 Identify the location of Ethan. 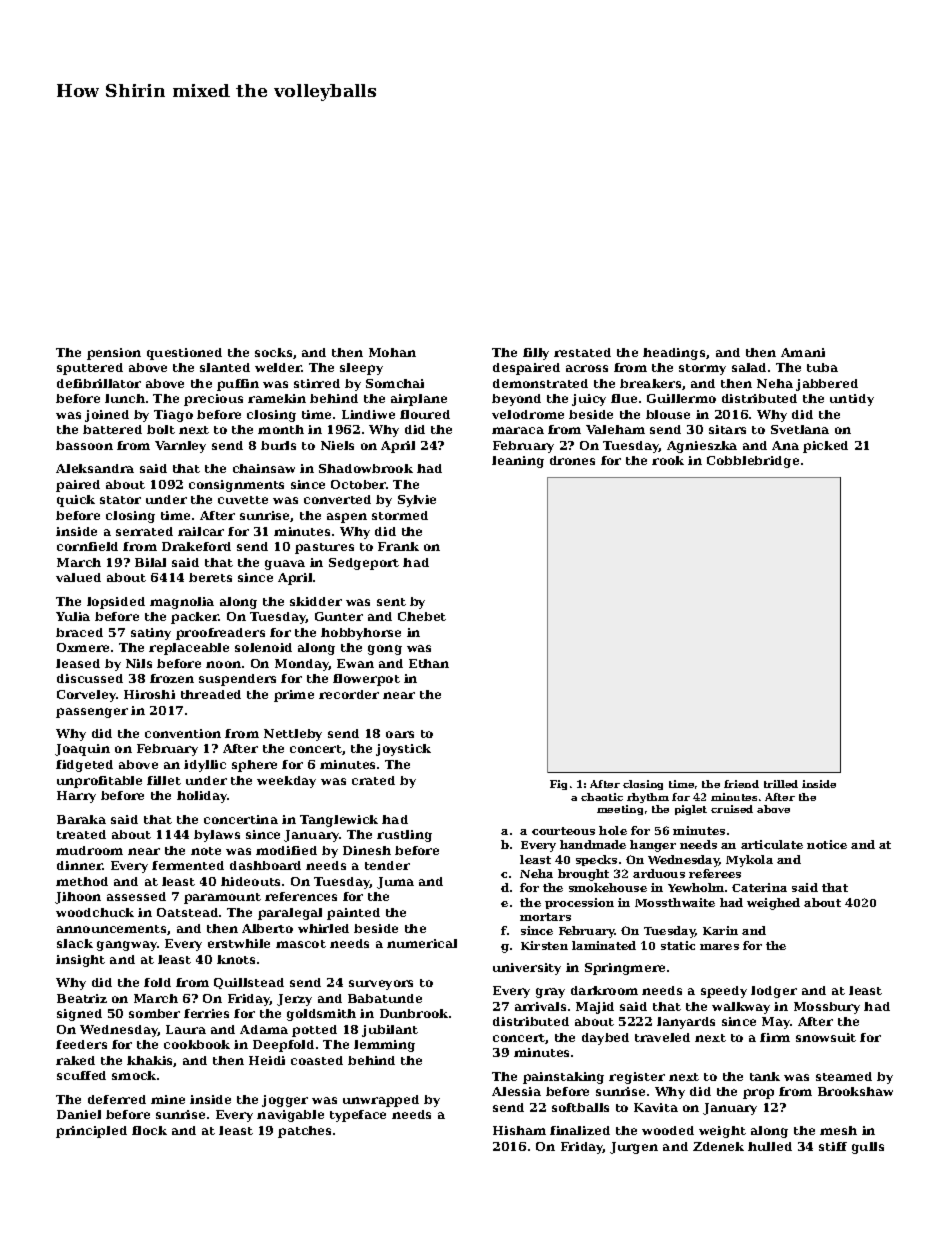
(429, 663).
